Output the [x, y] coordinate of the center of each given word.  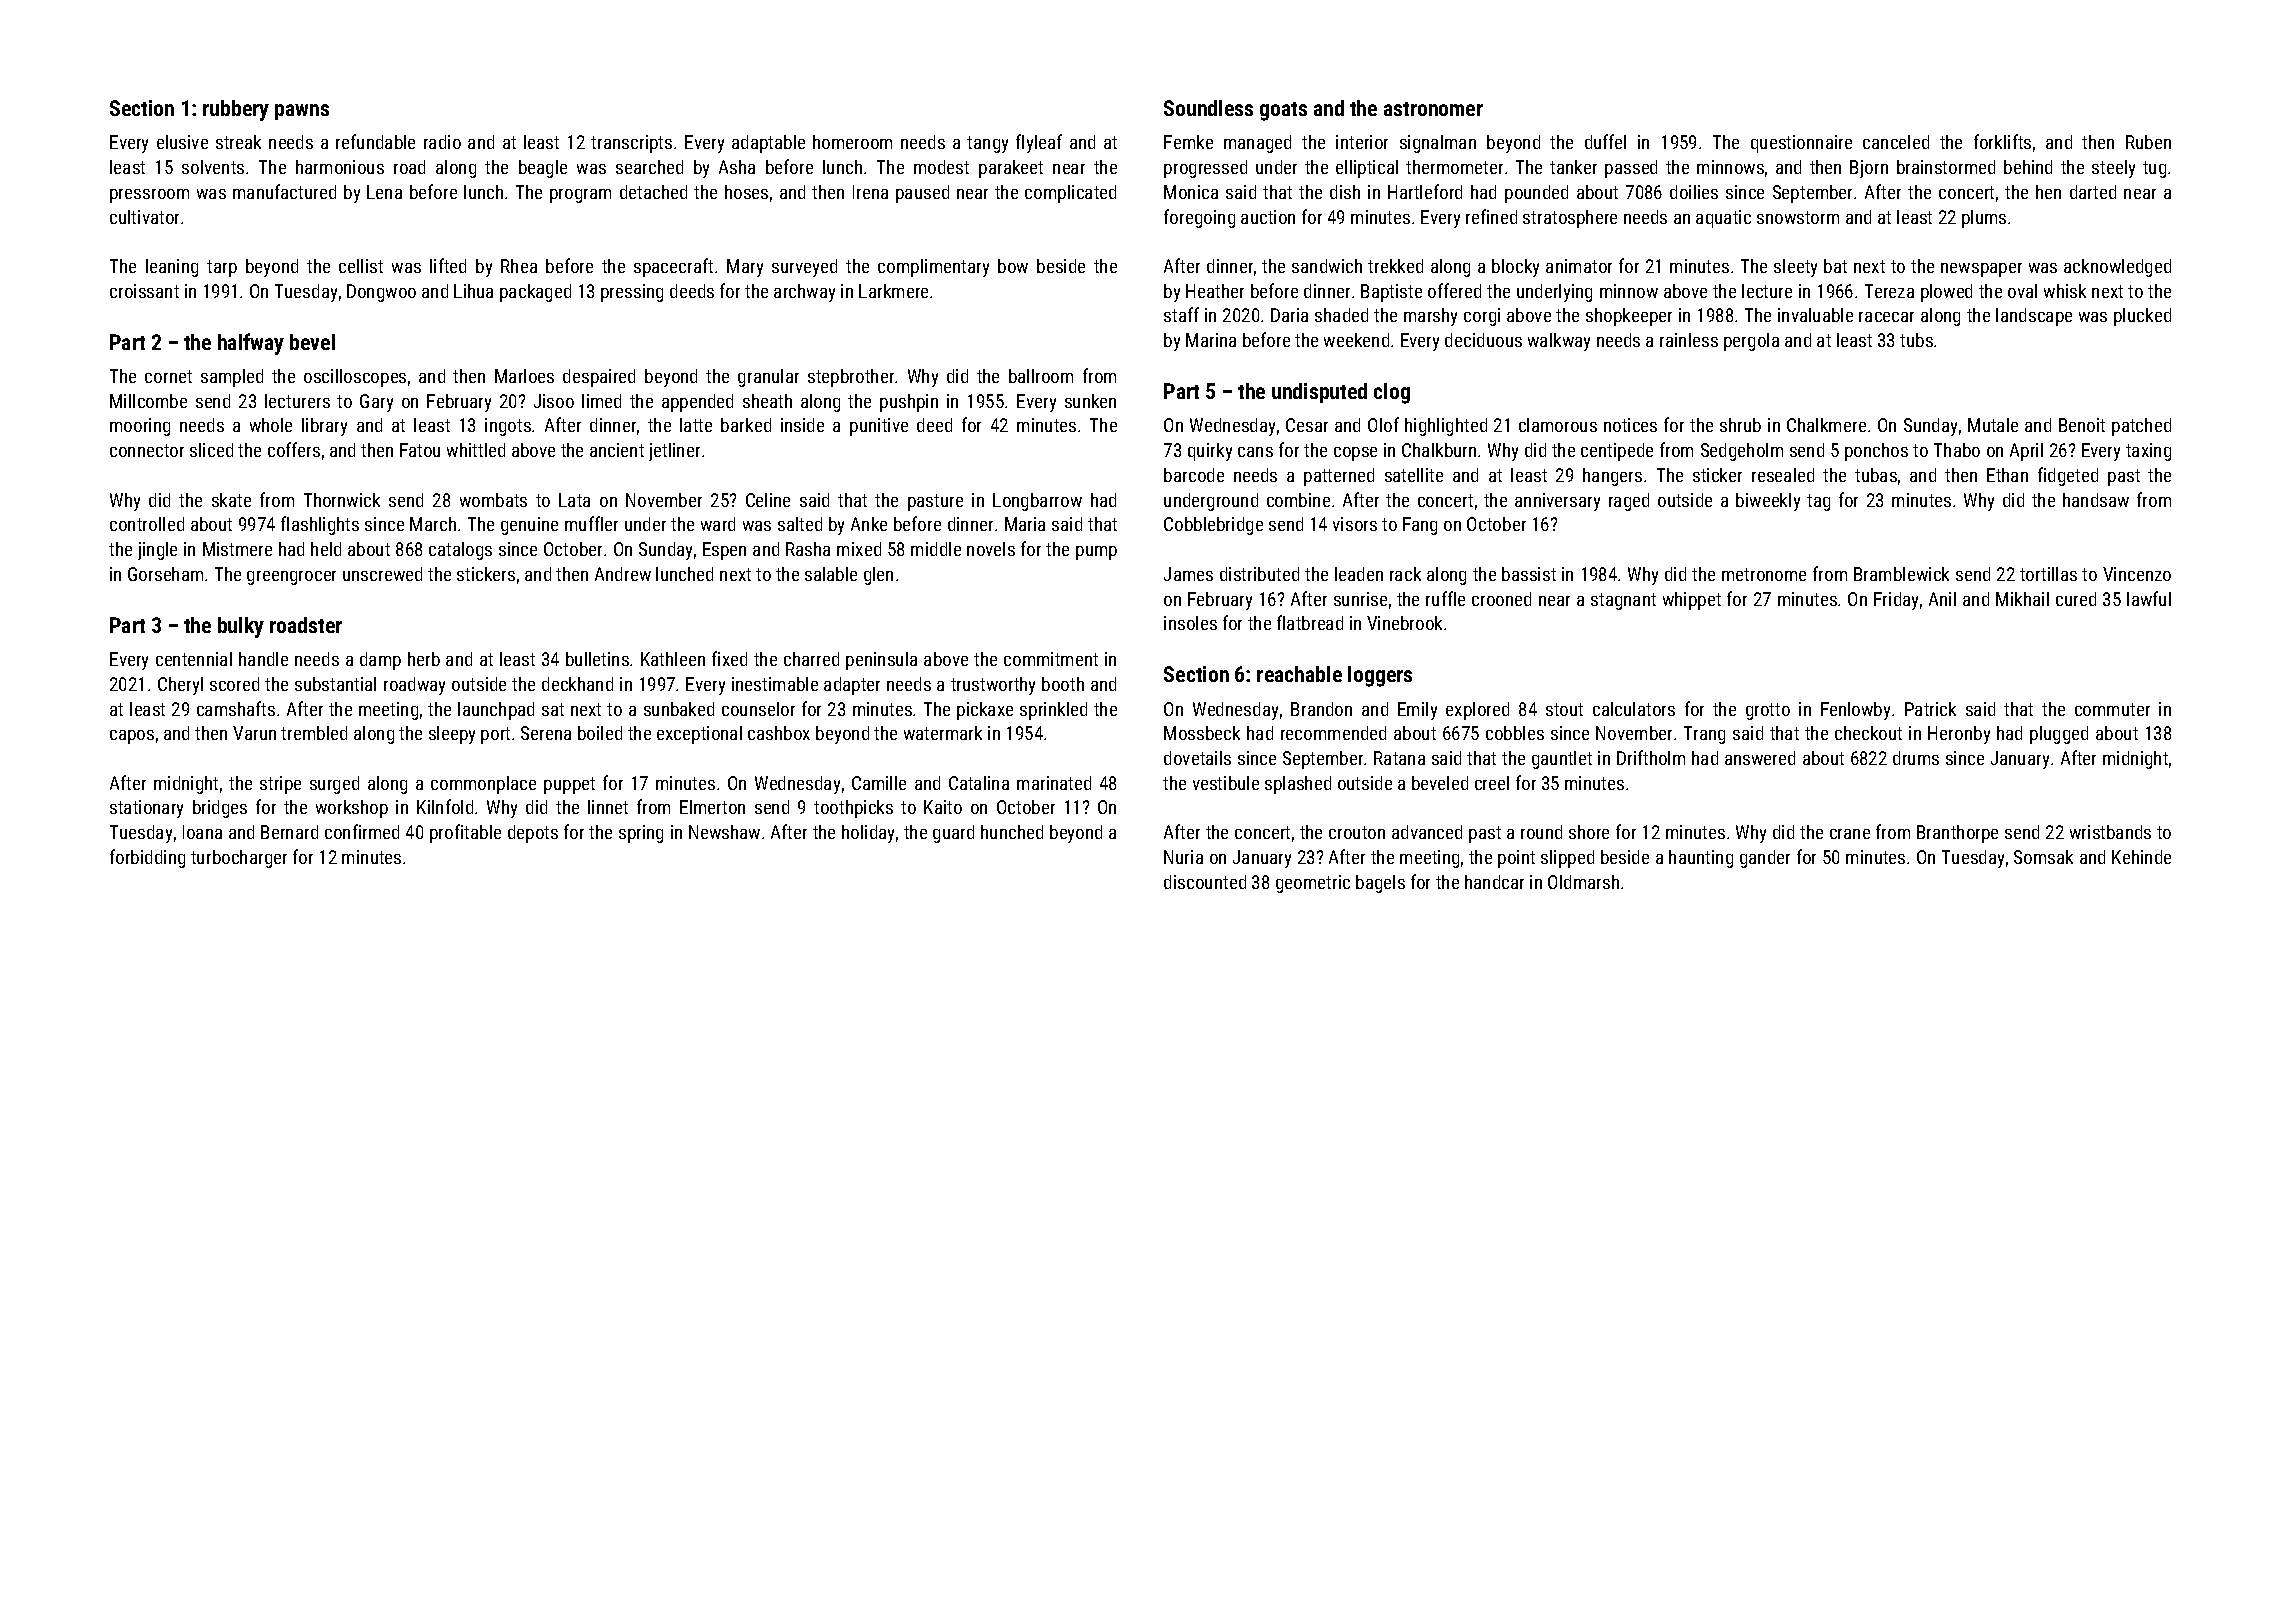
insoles [1190, 623]
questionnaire [1801, 144]
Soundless [1208, 108]
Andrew [623, 574]
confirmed [362, 831]
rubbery [236, 110]
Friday [1896, 601]
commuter [2112, 709]
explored [1477, 711]
